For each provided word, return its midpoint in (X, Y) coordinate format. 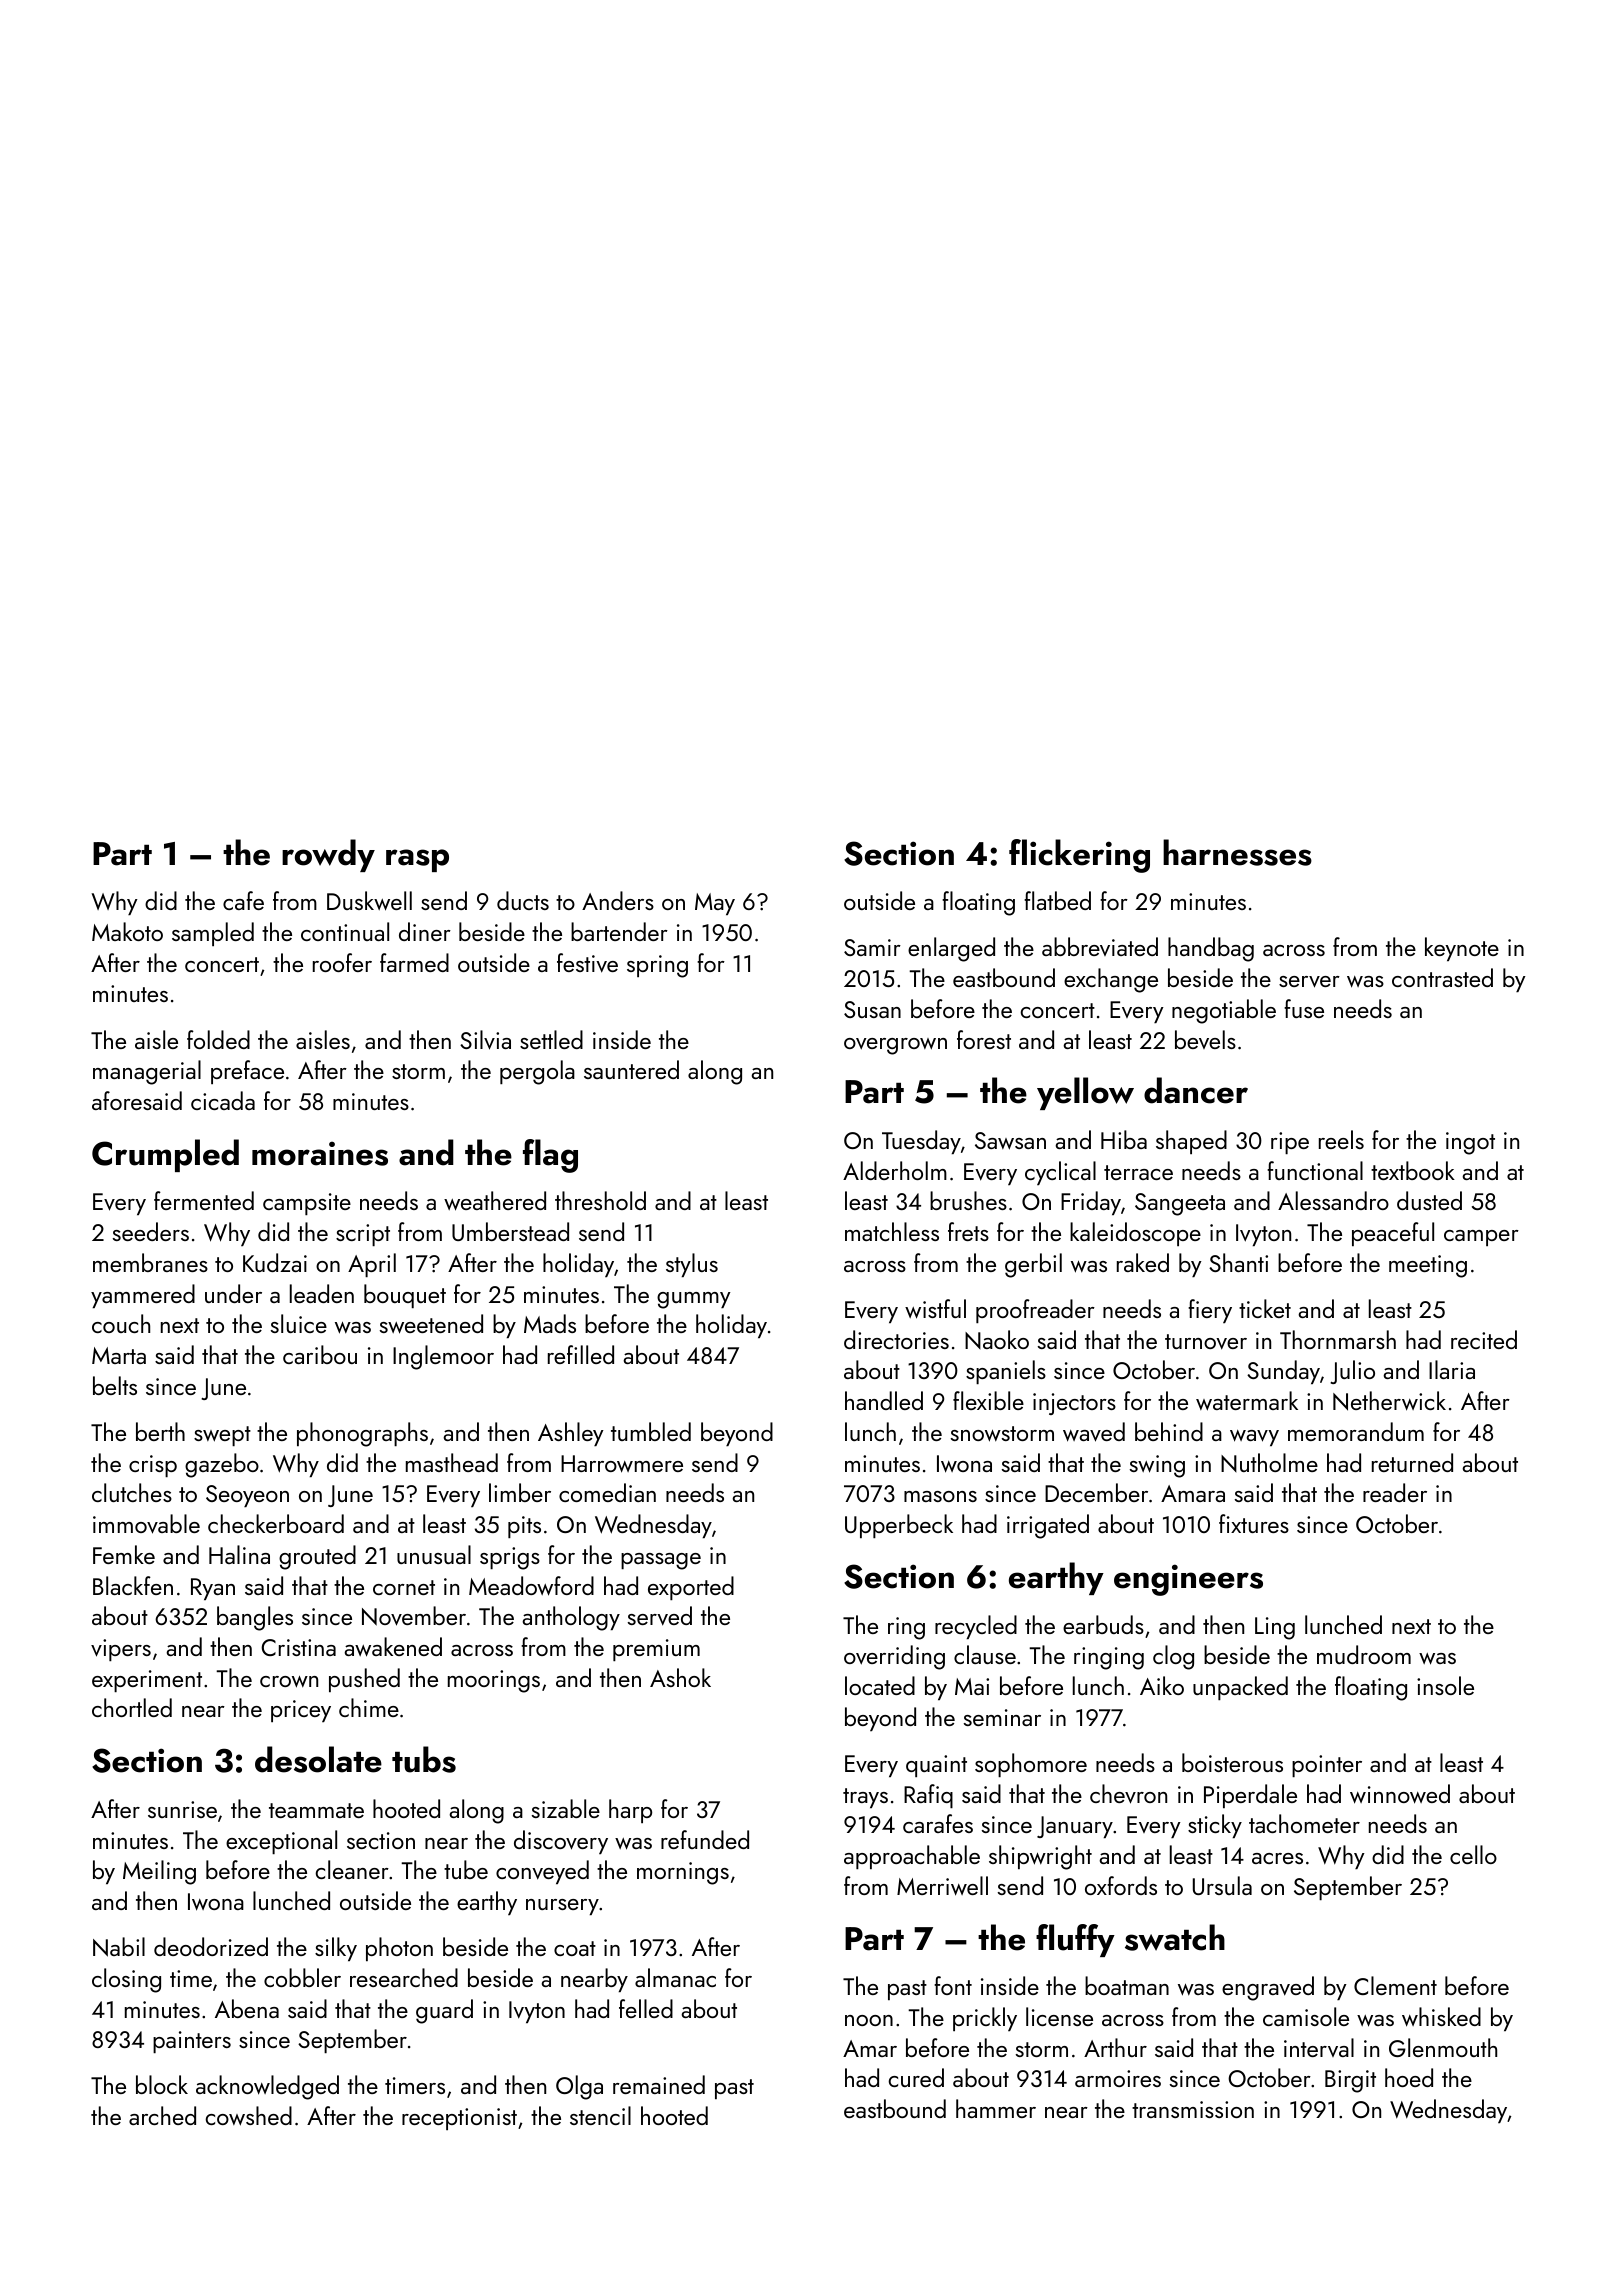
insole (1445, 1685)
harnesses (1237, 852)
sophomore (1031, 1765)
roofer (342, 962)
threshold (600, 1200)
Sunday (1283, 1372)
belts (115, 1385)
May (715, 904)
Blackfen (133, 1585)
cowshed (248, 2116)
